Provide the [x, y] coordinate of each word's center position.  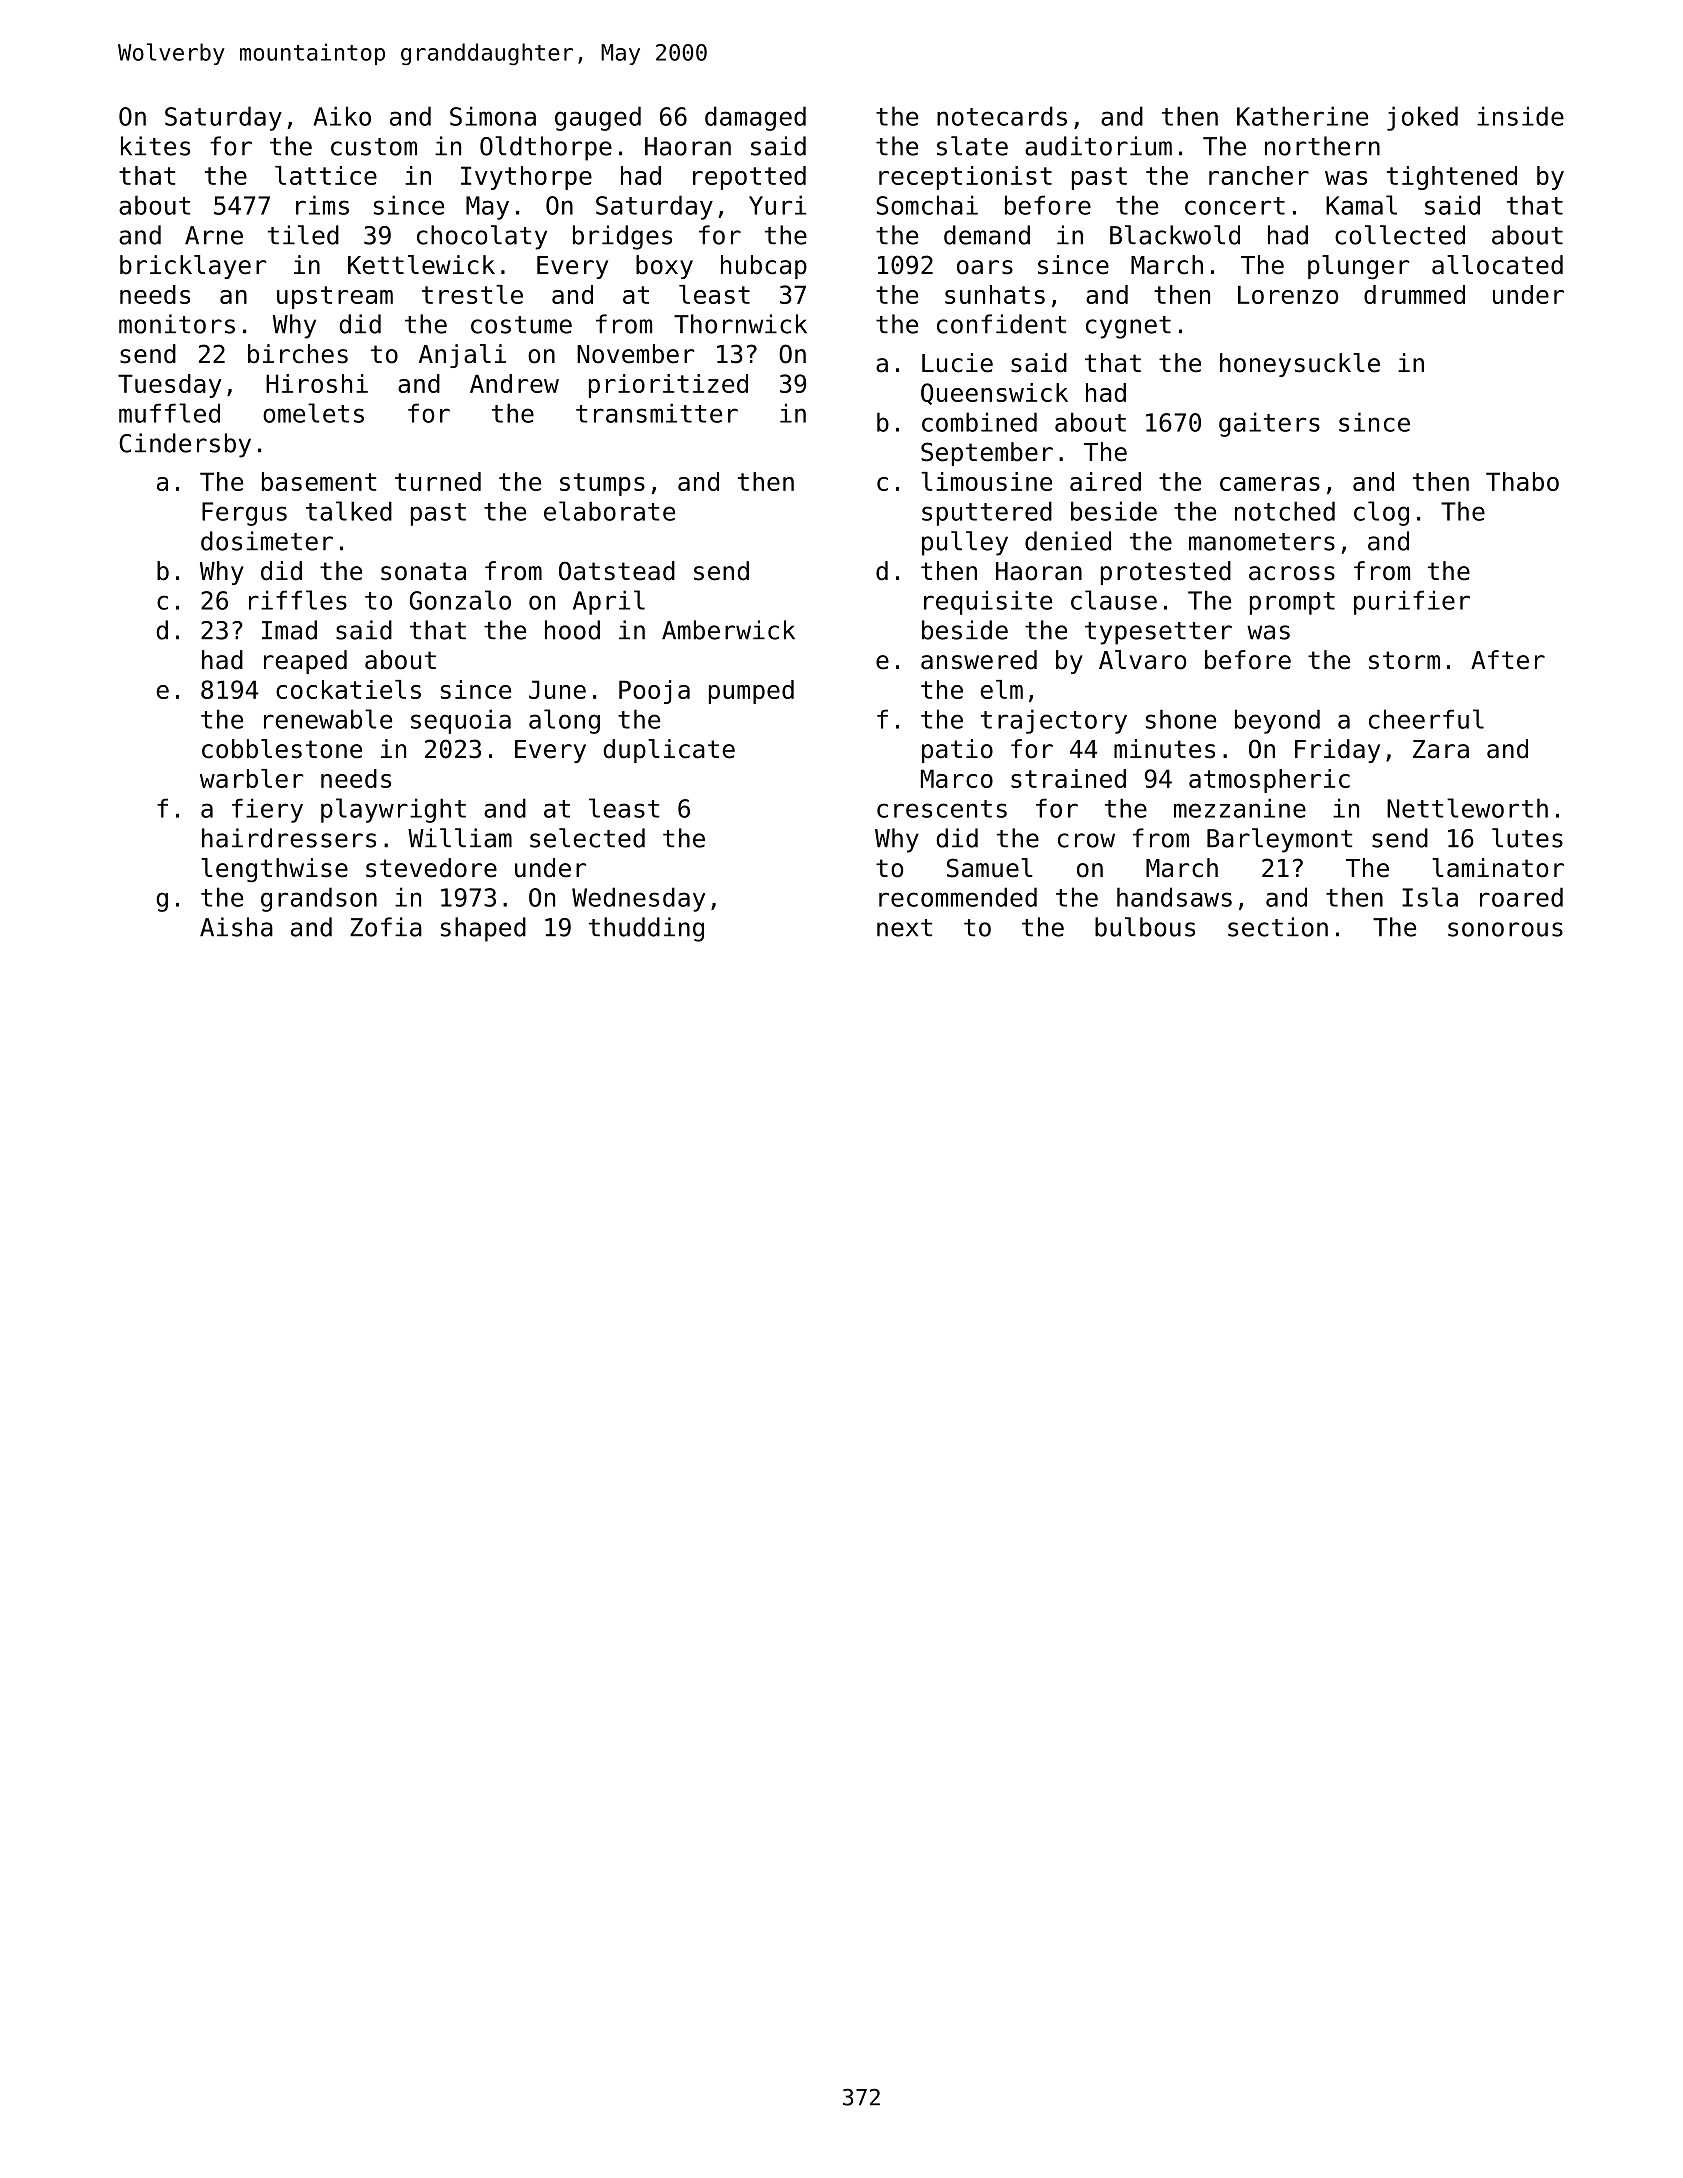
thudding [646, 929]
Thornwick [740, 324]
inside [1520, 116]
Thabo [1522, 481]
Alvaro [1142, 660]
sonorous [1505, 929]
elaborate [609, 511]
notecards [1002, 116]
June [557, 689]
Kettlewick [421, 265]
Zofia [386, 927]
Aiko [342, 116]
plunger [1358, 267]
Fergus [244, 514]
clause [1114, 600]
